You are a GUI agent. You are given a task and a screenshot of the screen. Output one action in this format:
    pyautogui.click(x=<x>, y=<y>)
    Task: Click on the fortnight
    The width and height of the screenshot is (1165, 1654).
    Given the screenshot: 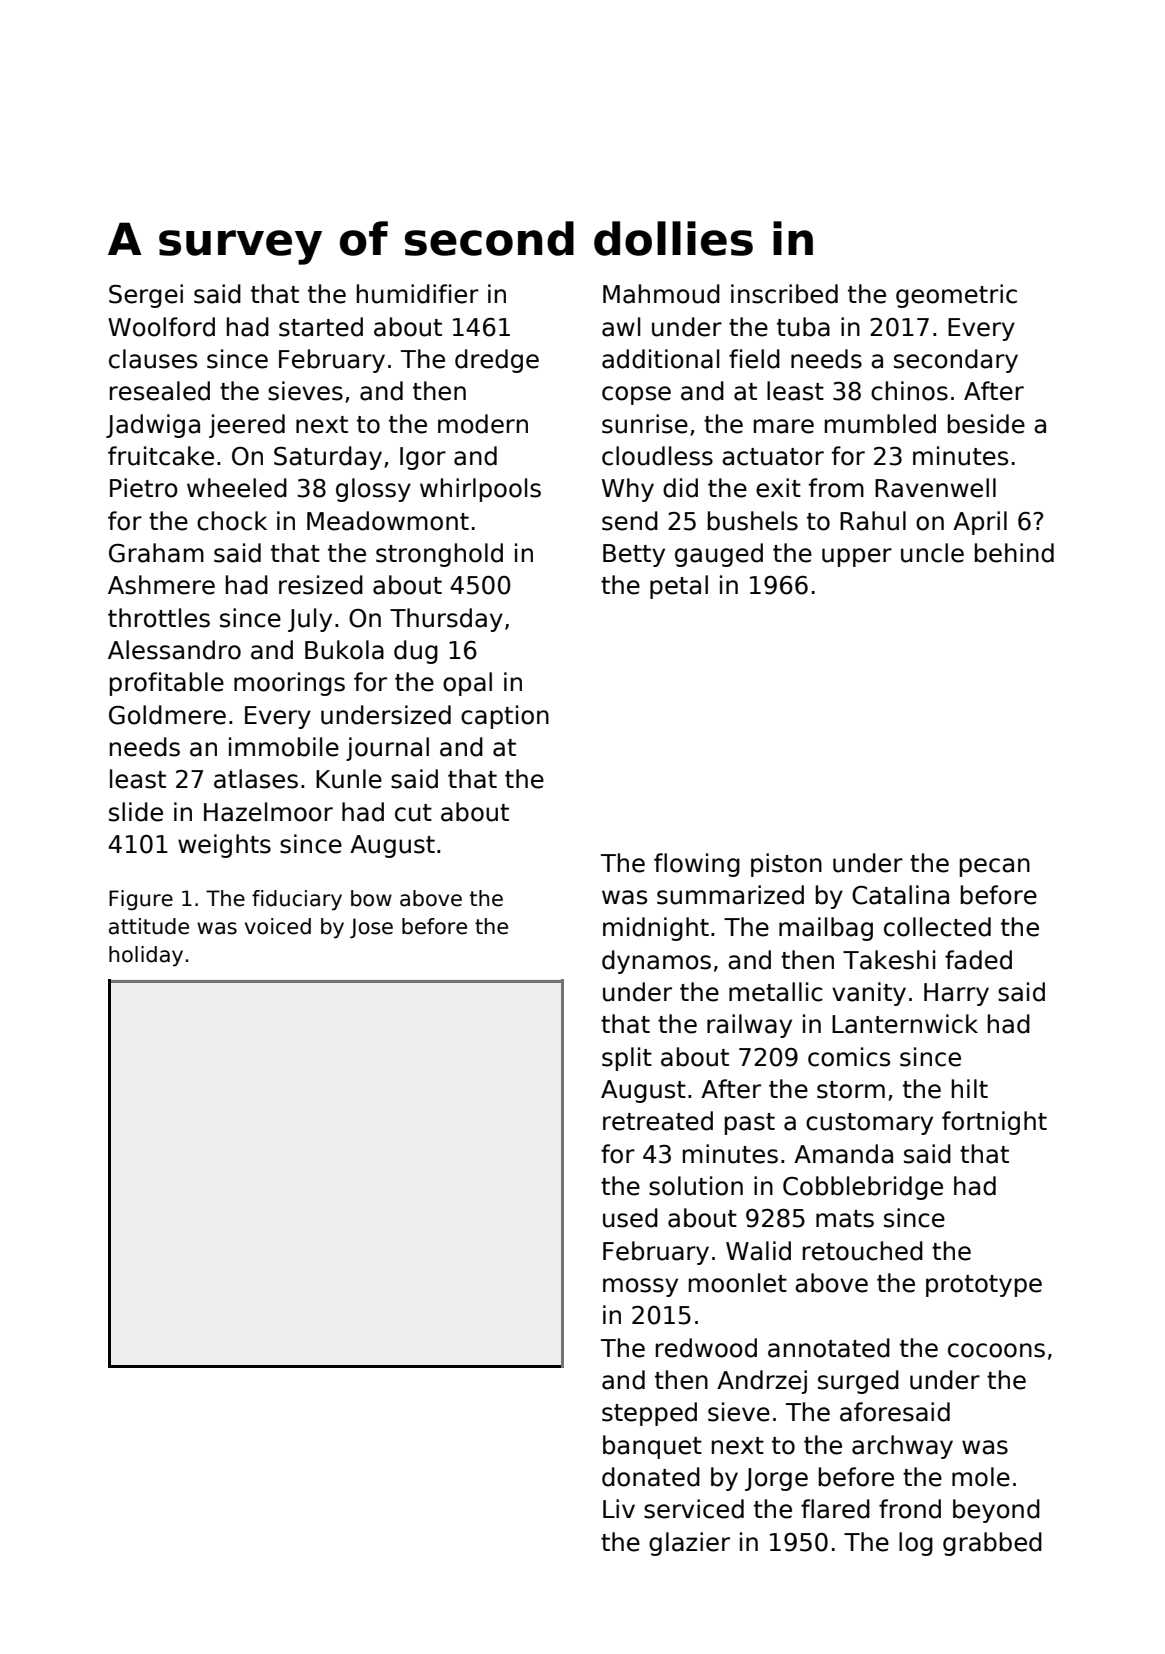 What is the action you would take?
    pyautogui.click(x=994, y=1123)
